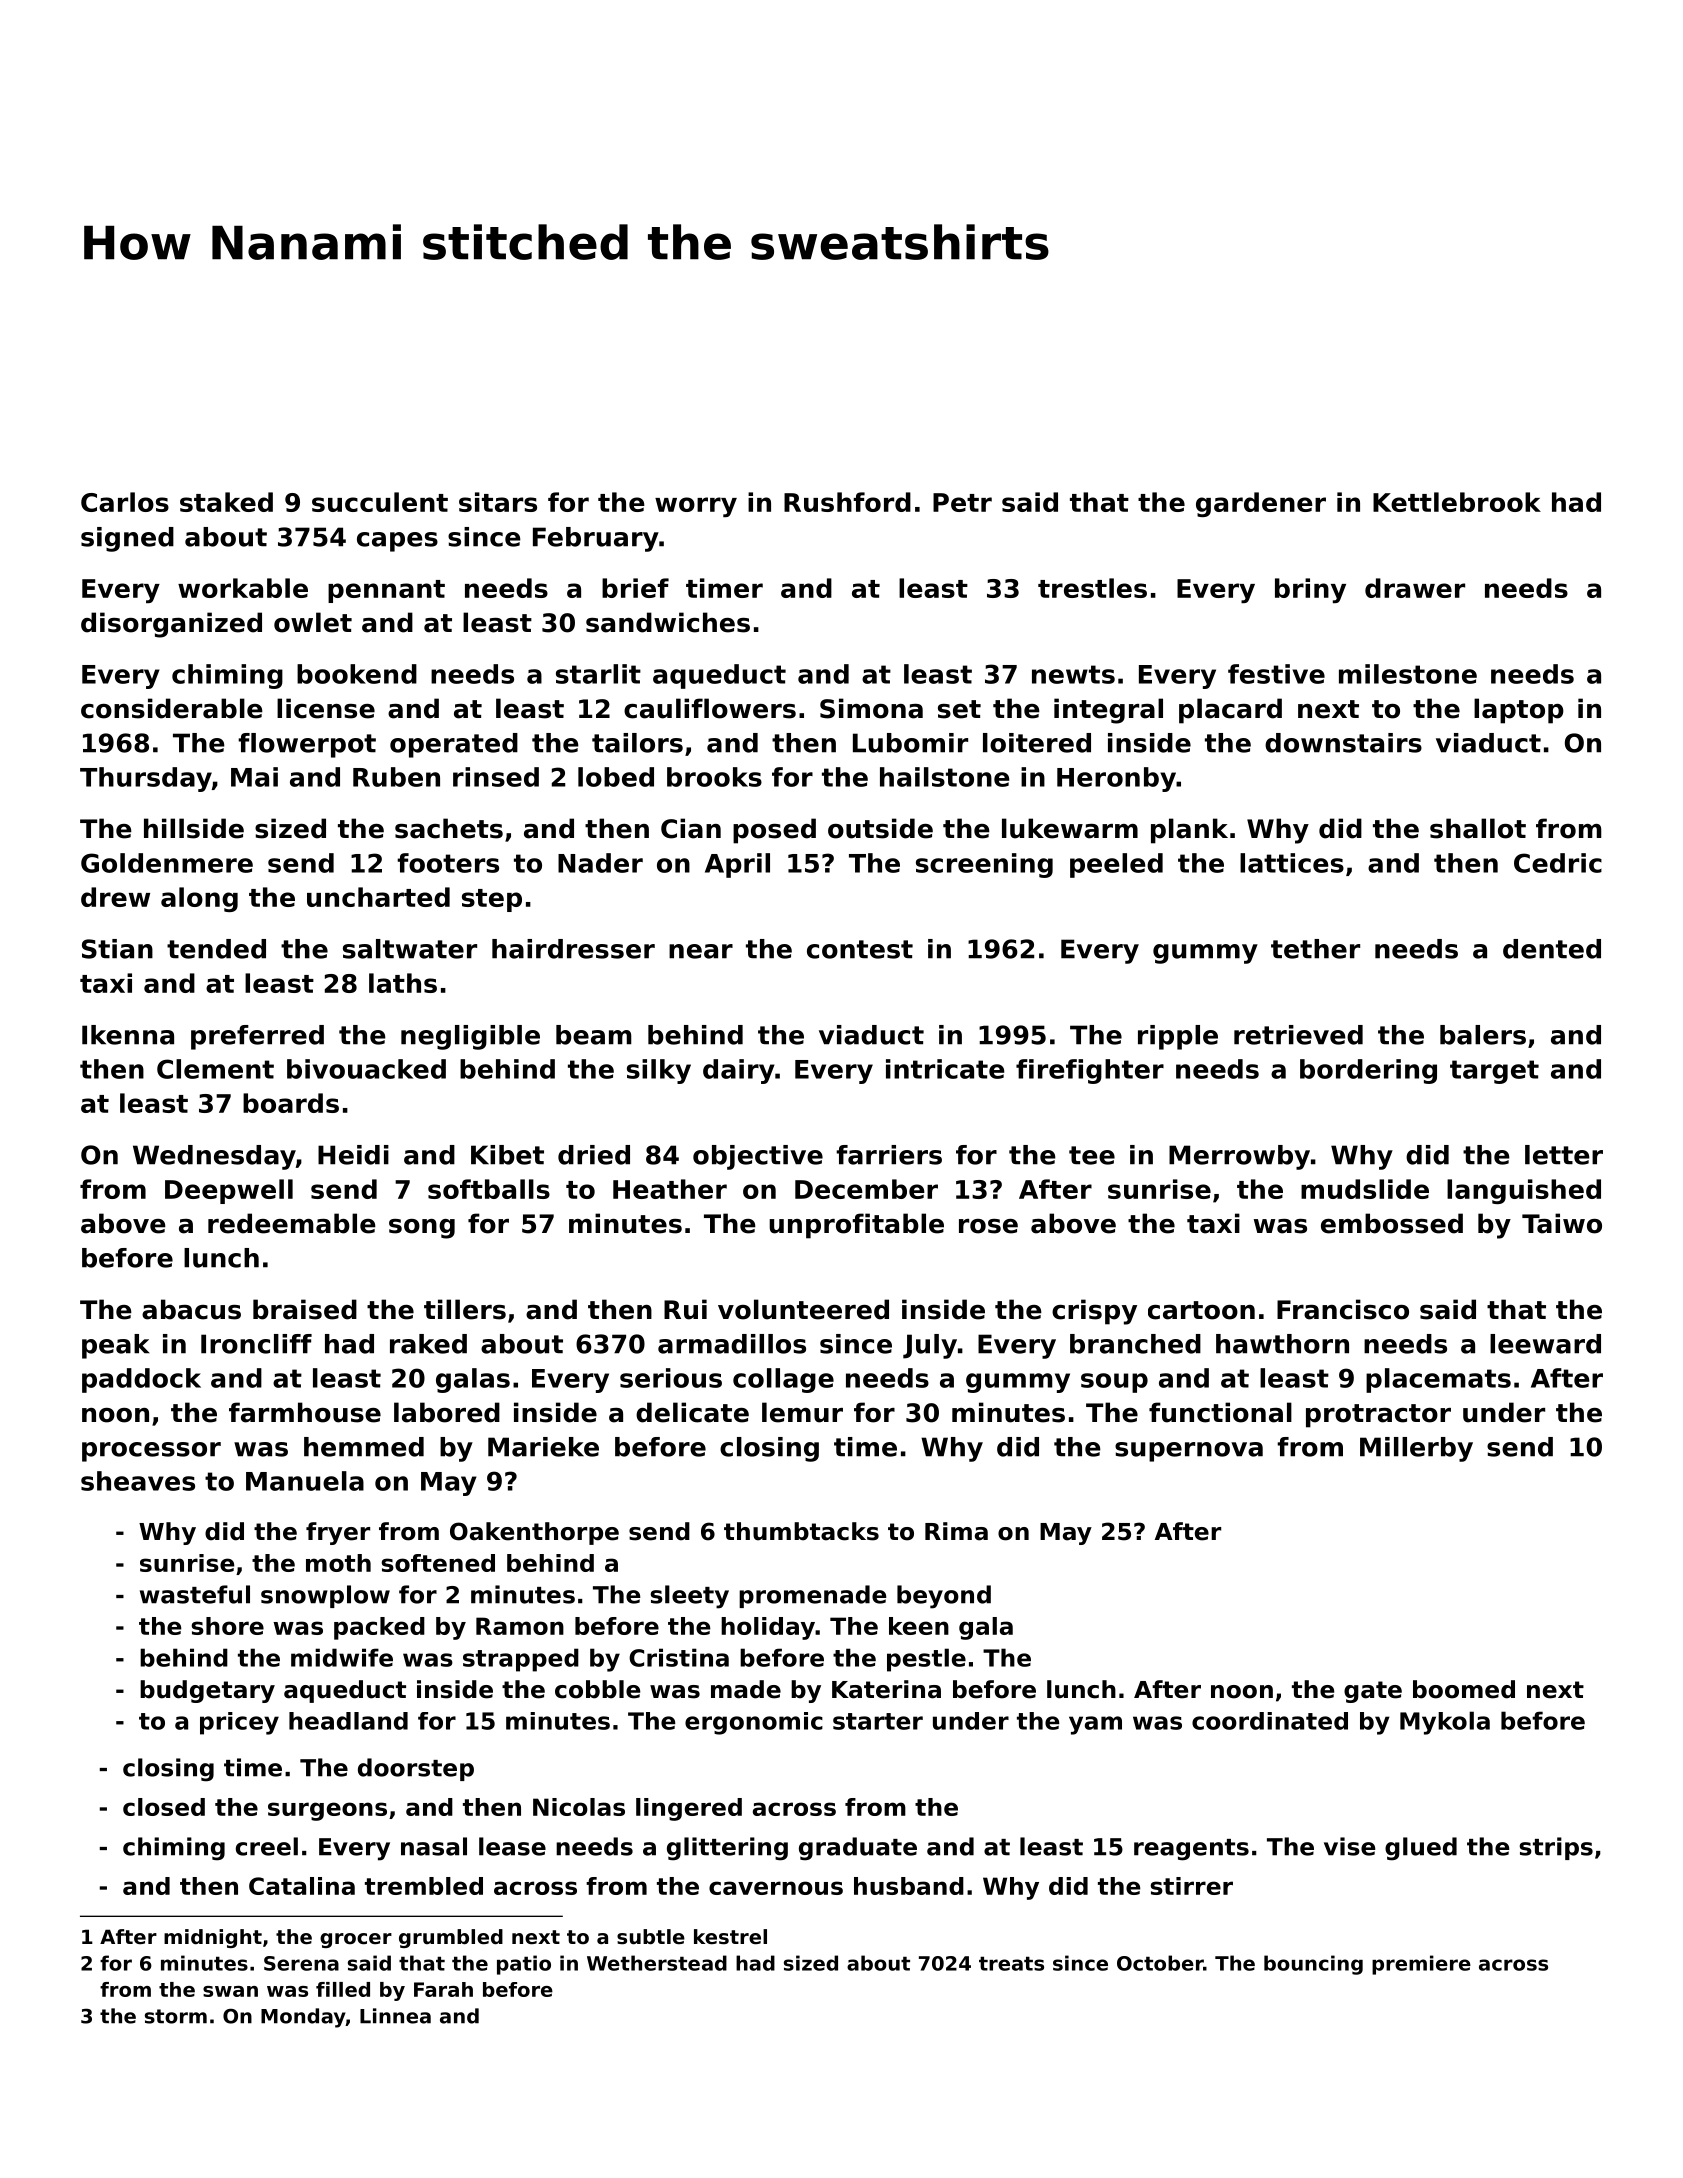 The image size is (1683, 2178). Describe the element at coordinates (1457, 502) in the screenshot. I see `Kettlebrook` at that location.
